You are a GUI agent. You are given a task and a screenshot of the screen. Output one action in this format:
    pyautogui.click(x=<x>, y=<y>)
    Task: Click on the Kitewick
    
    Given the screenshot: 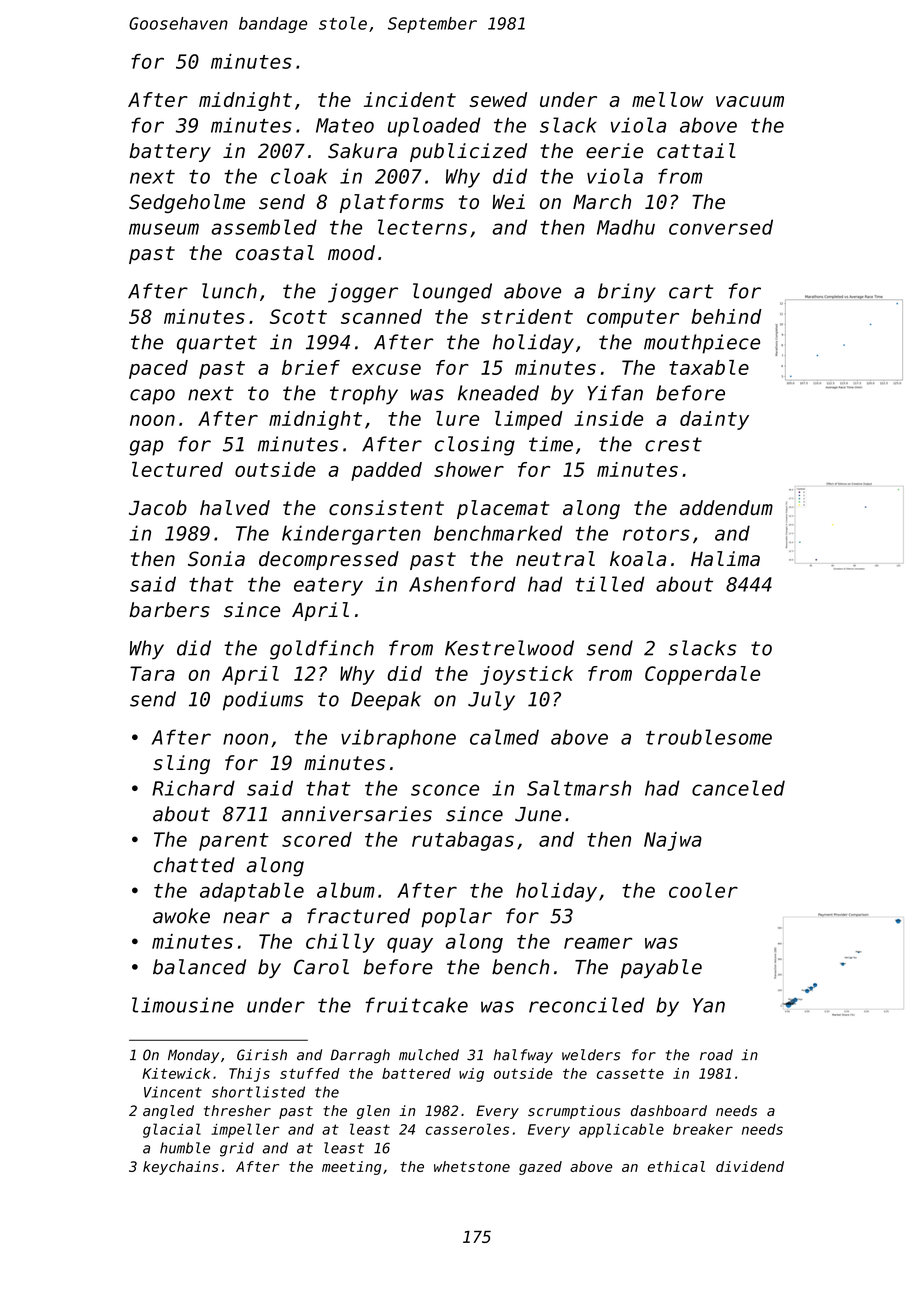 What is the action you would take?
    pyautogui.click(x=176, y=1073)
